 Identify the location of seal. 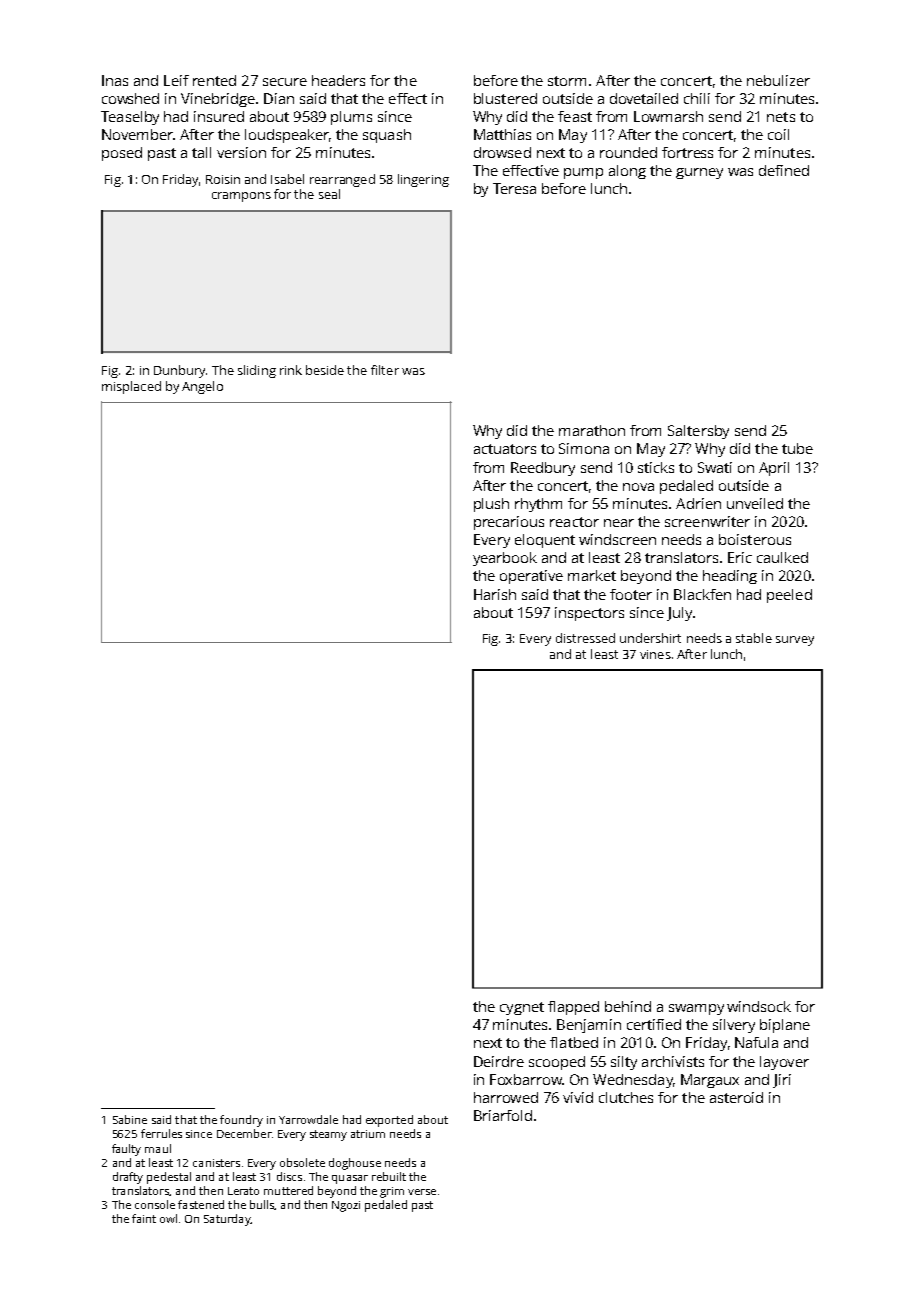
(329, 194).
